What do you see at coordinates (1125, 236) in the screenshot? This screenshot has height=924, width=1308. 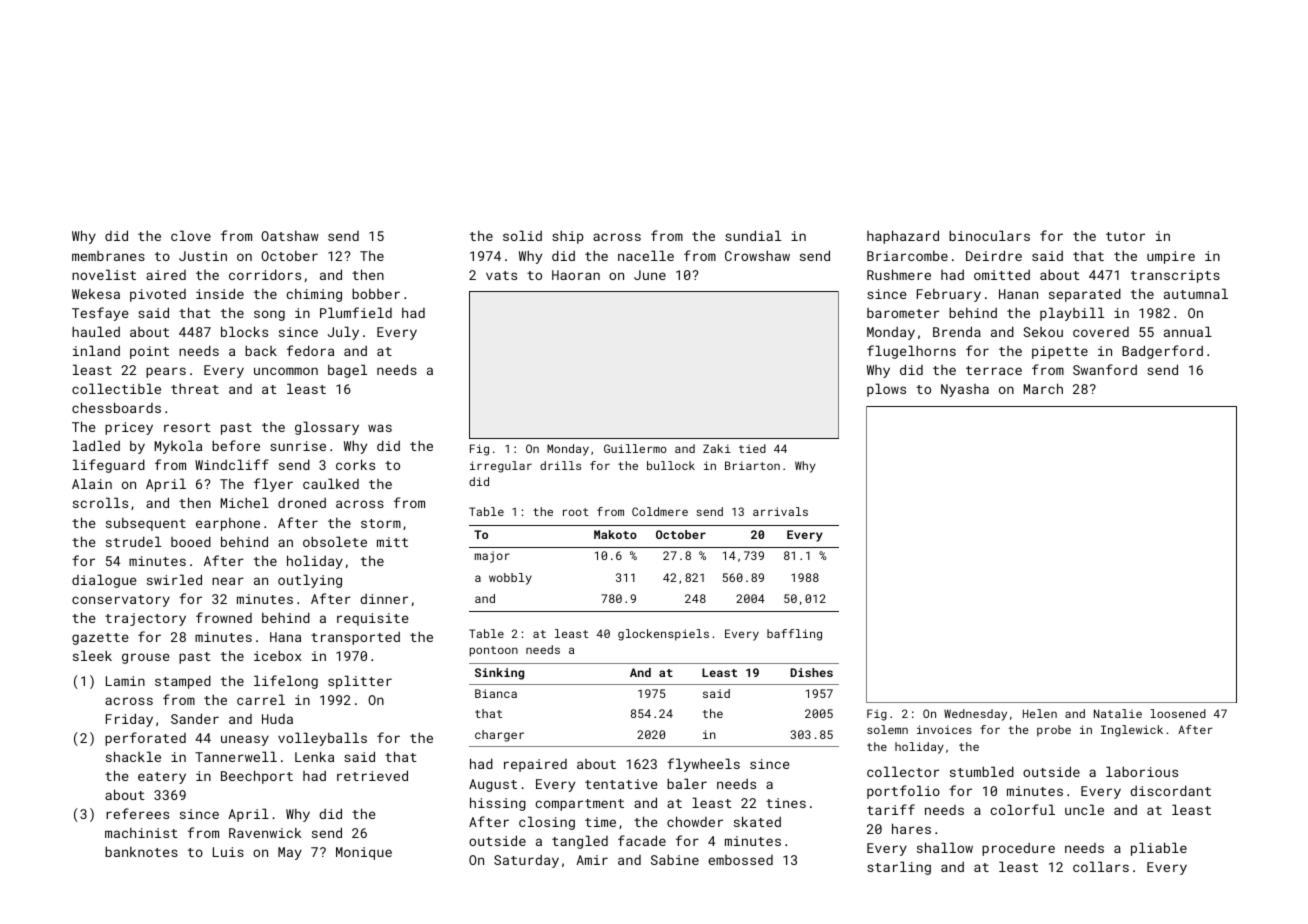 I see `tutor` at bounding box center [1125, 236].
